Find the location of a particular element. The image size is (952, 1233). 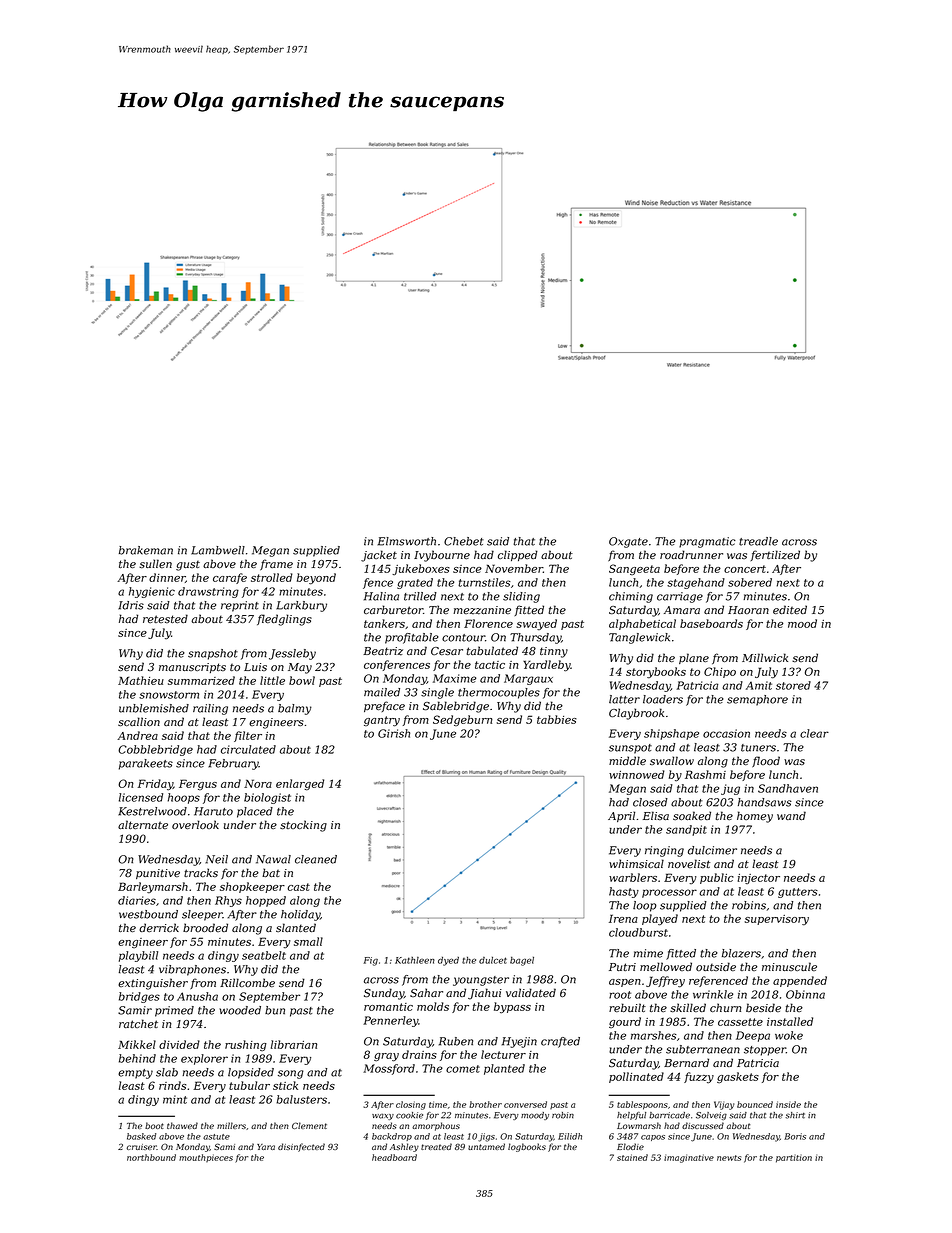

stopper is located at coordinates (765, 1051).
